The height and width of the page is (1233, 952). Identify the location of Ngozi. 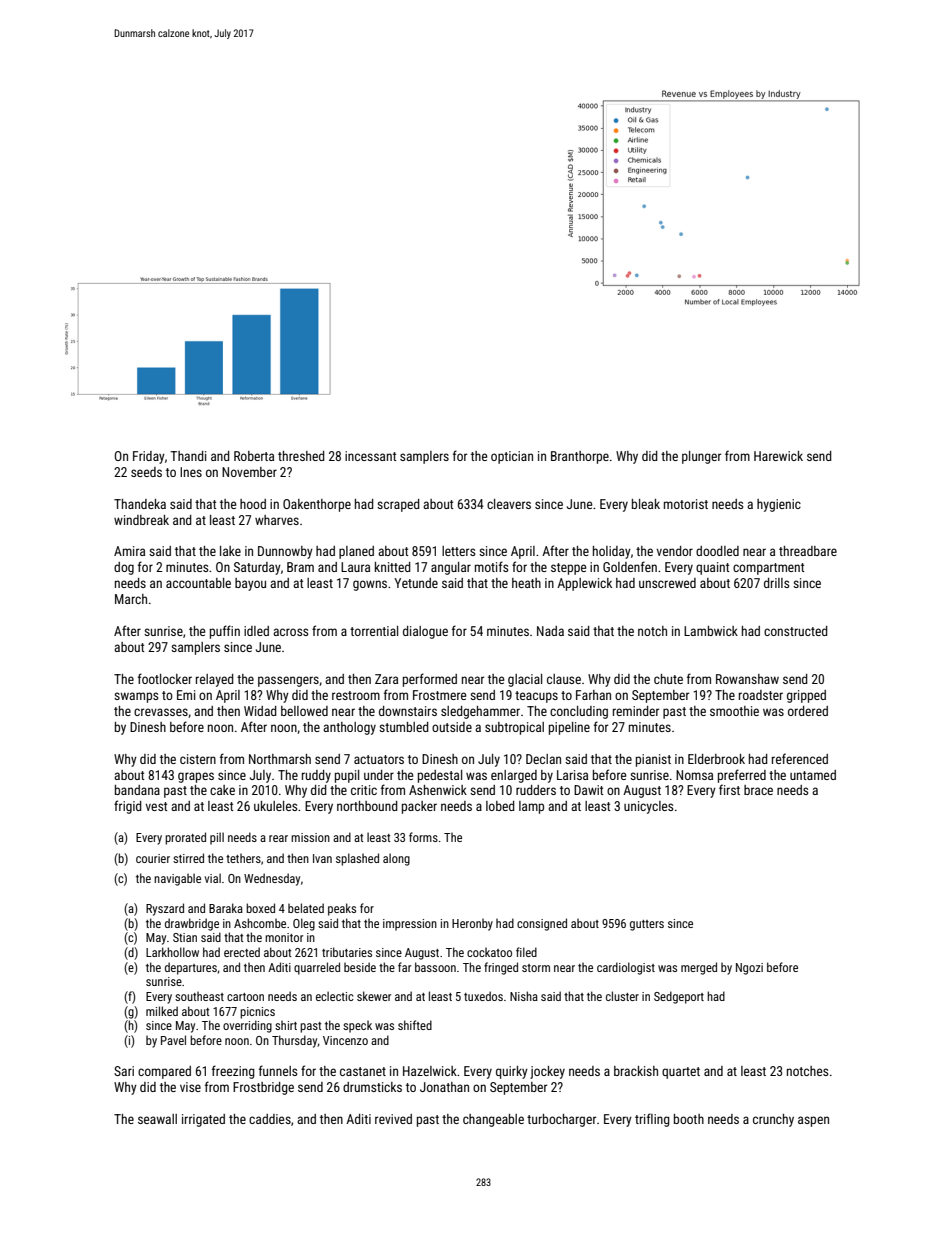
(749, 969).
